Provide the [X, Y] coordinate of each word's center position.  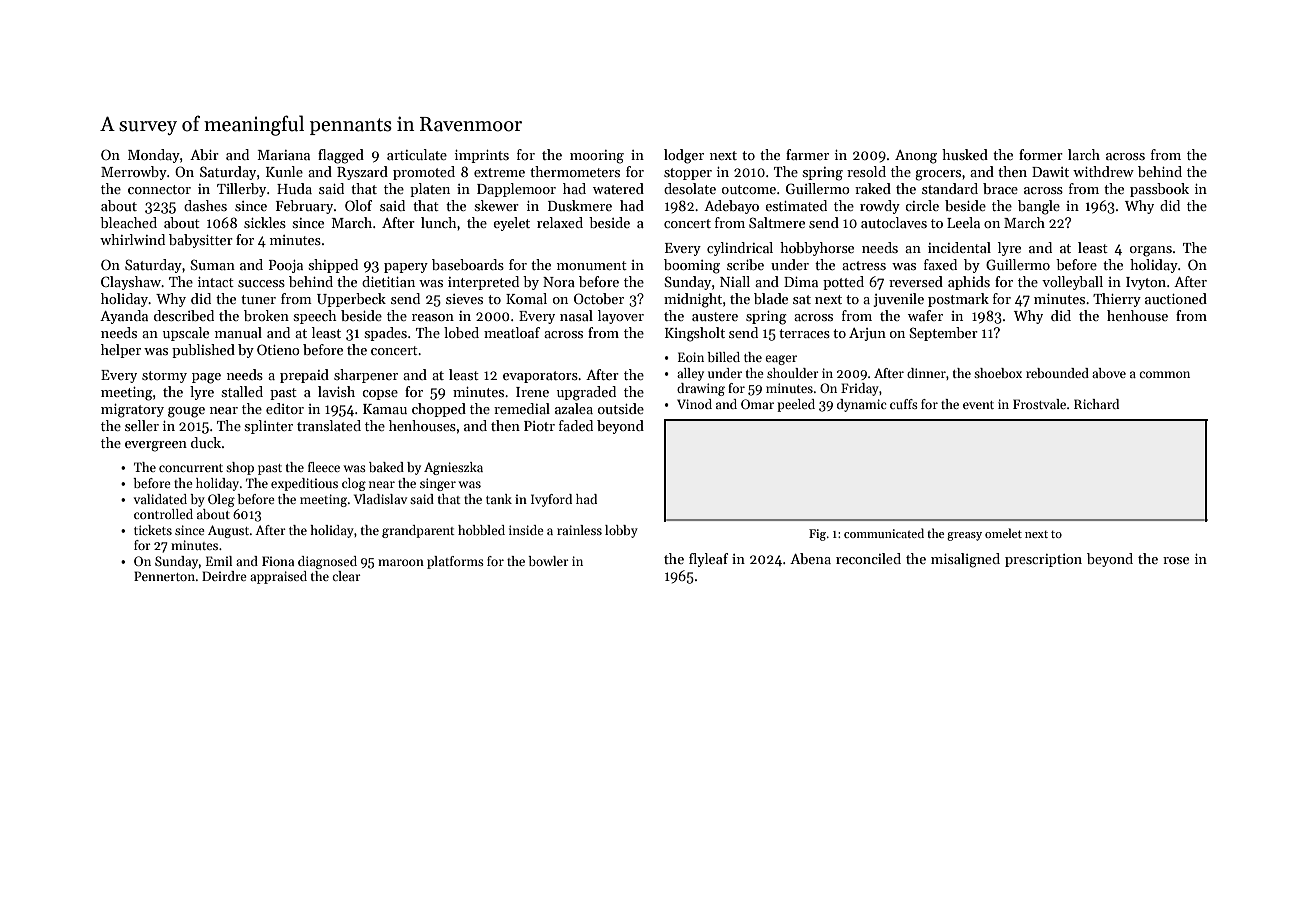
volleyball [1072, 283]
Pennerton [164, 576]
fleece [324, 467]
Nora [559, 282]
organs [1151, 251]
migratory [132, 411]
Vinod [694, 404]
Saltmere [777, 222]
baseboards [468, 264]
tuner [258, 299]
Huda [294, 188]
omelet [1003, 533]
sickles [265, 222]
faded [576, 425]
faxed [940, 264]
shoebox [998, 373]
